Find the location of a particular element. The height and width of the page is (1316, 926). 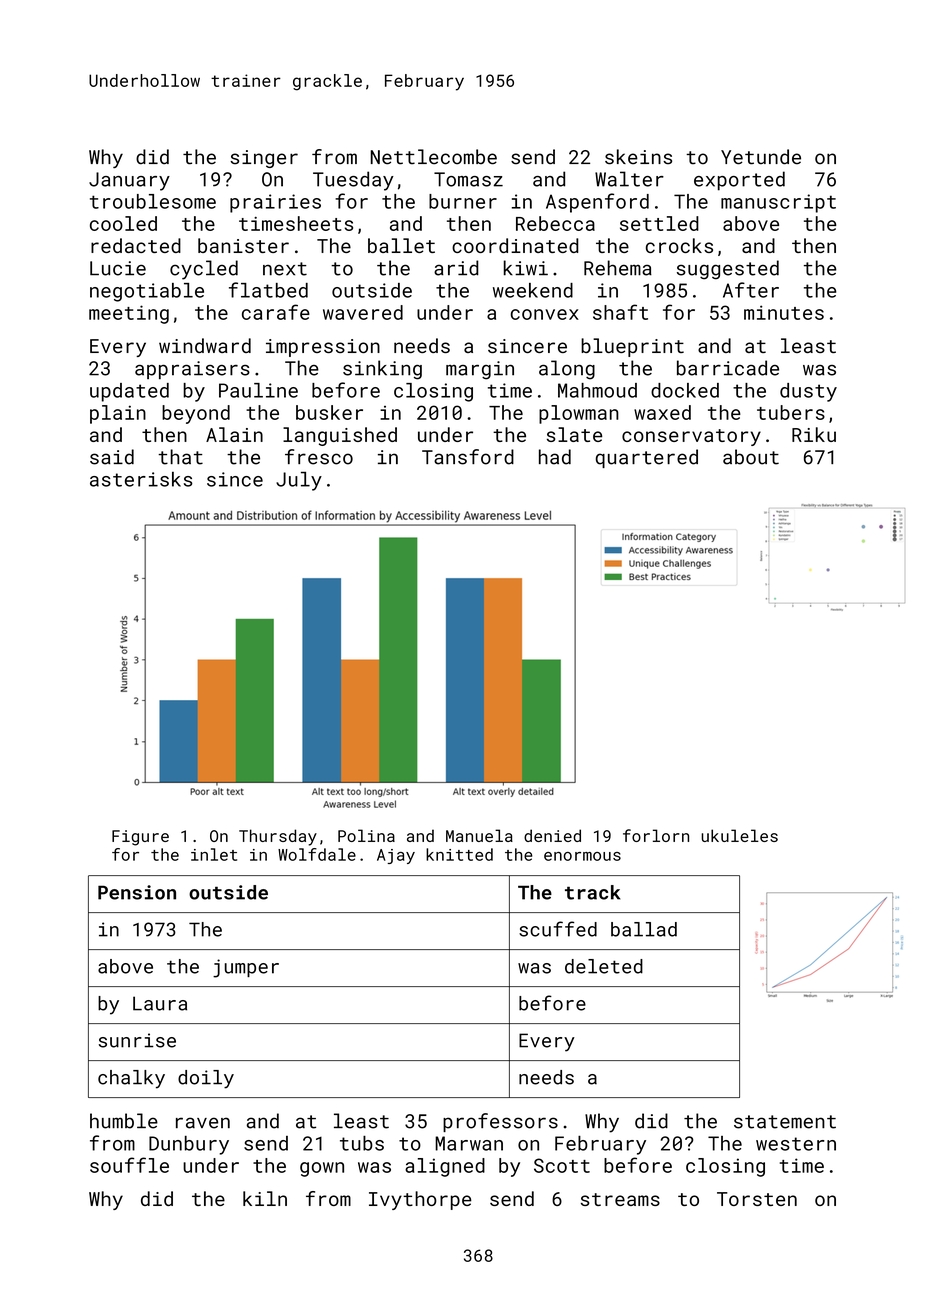

burner is located at coordinates (463, 201).
